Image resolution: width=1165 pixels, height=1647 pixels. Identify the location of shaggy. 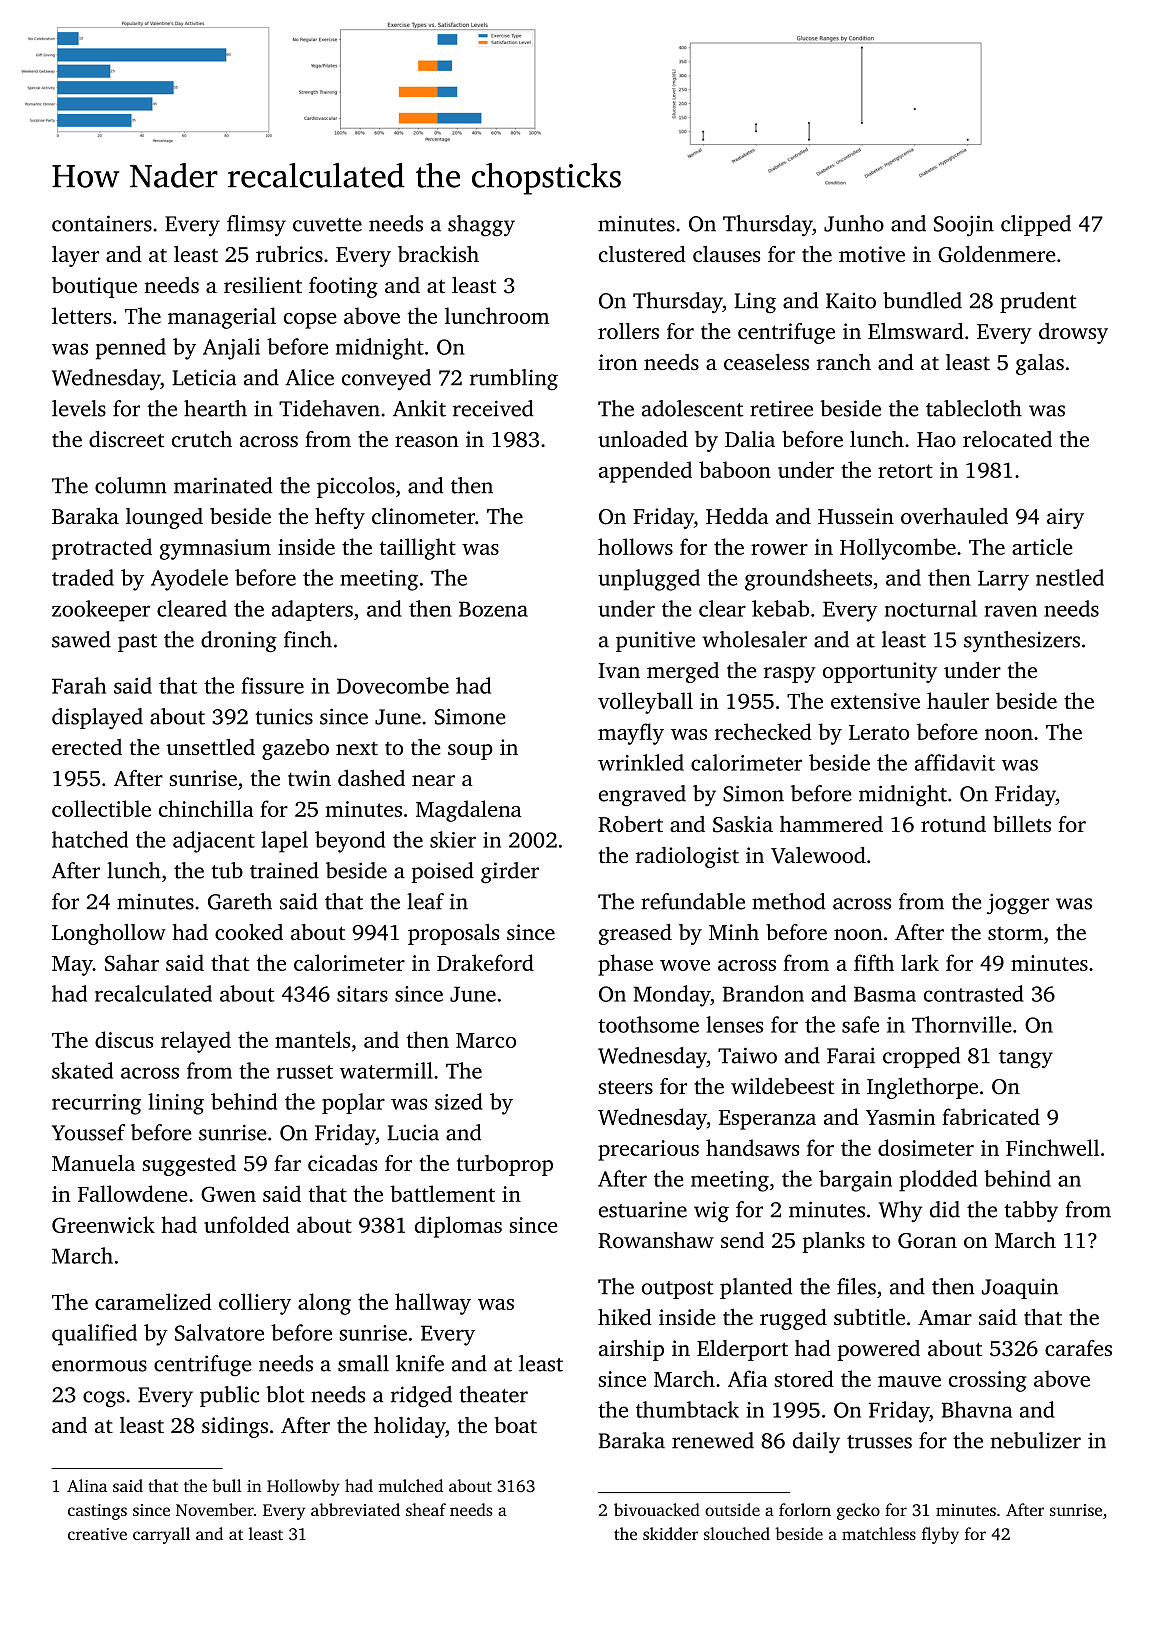
(481, 226).
